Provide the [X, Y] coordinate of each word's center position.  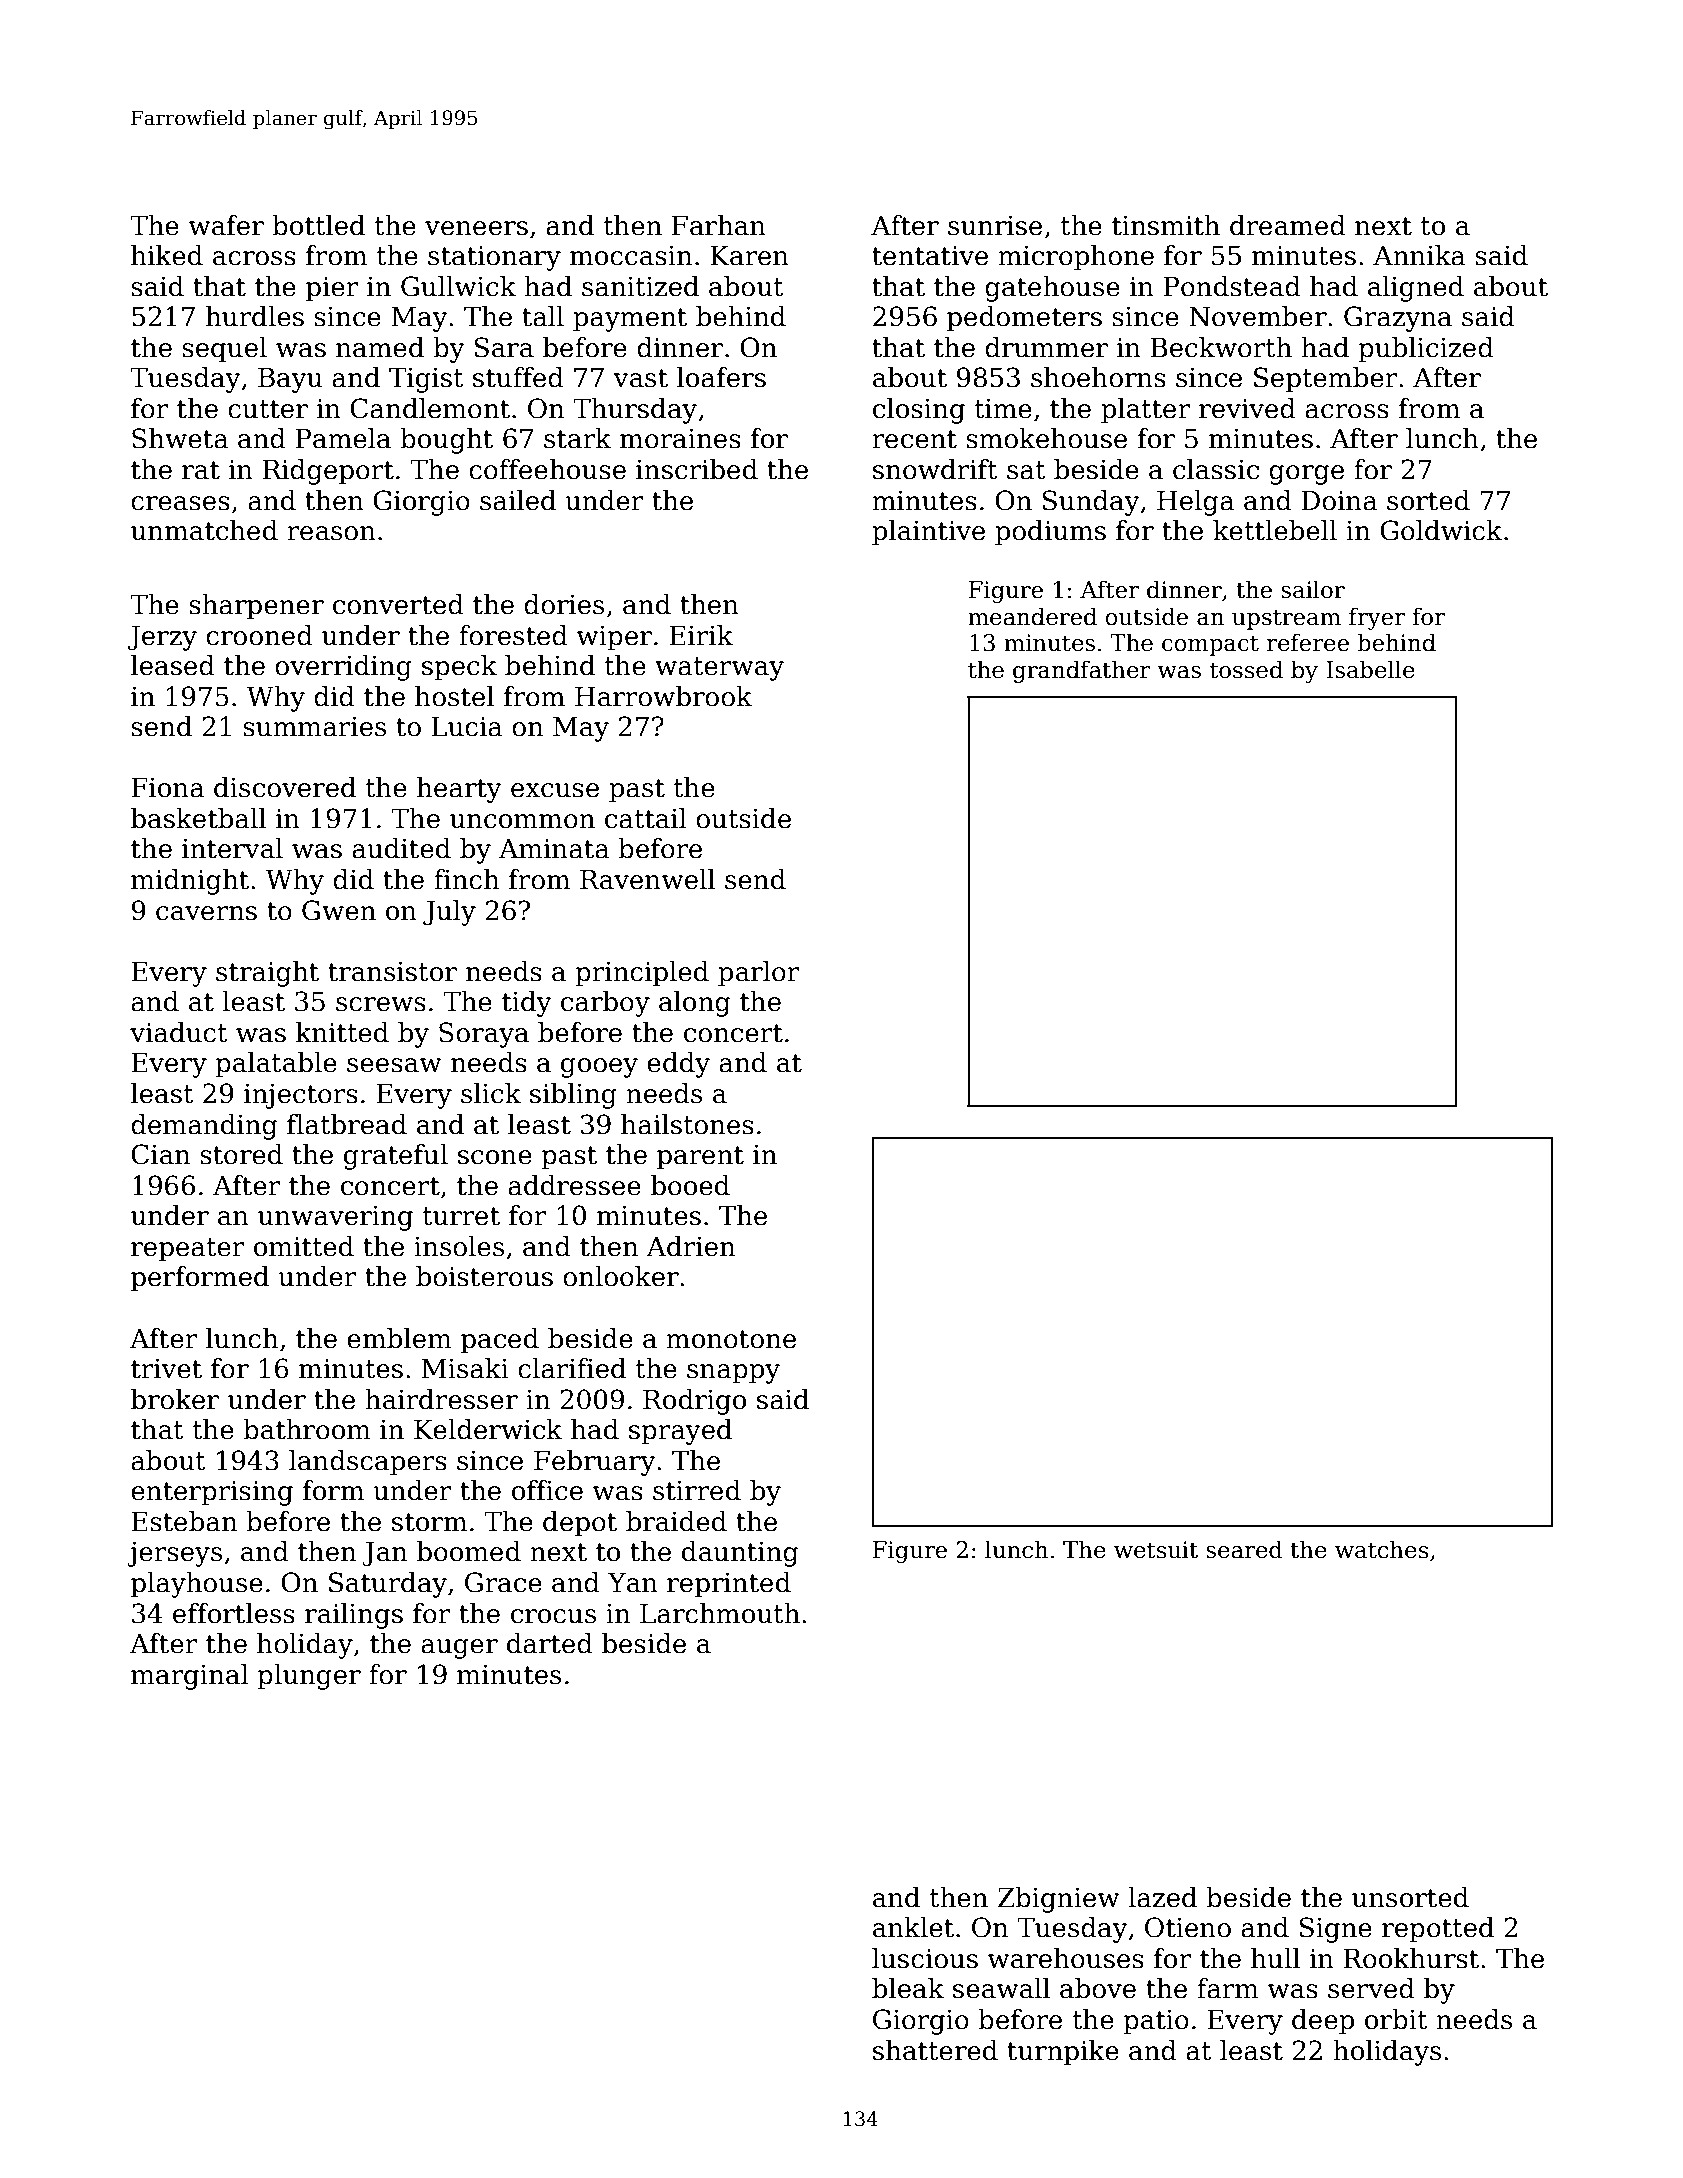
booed [690, 1185]
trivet [166, 1369]
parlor [759, 974]
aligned [1416, 289]
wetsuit [1156, 1550]
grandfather [1082, 671]
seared [1244, 1549]
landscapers [368, 1463]
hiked [167, 255]
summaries [314, 727]
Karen [749, 256]
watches [1381, 1549]
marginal [190, 1677]
